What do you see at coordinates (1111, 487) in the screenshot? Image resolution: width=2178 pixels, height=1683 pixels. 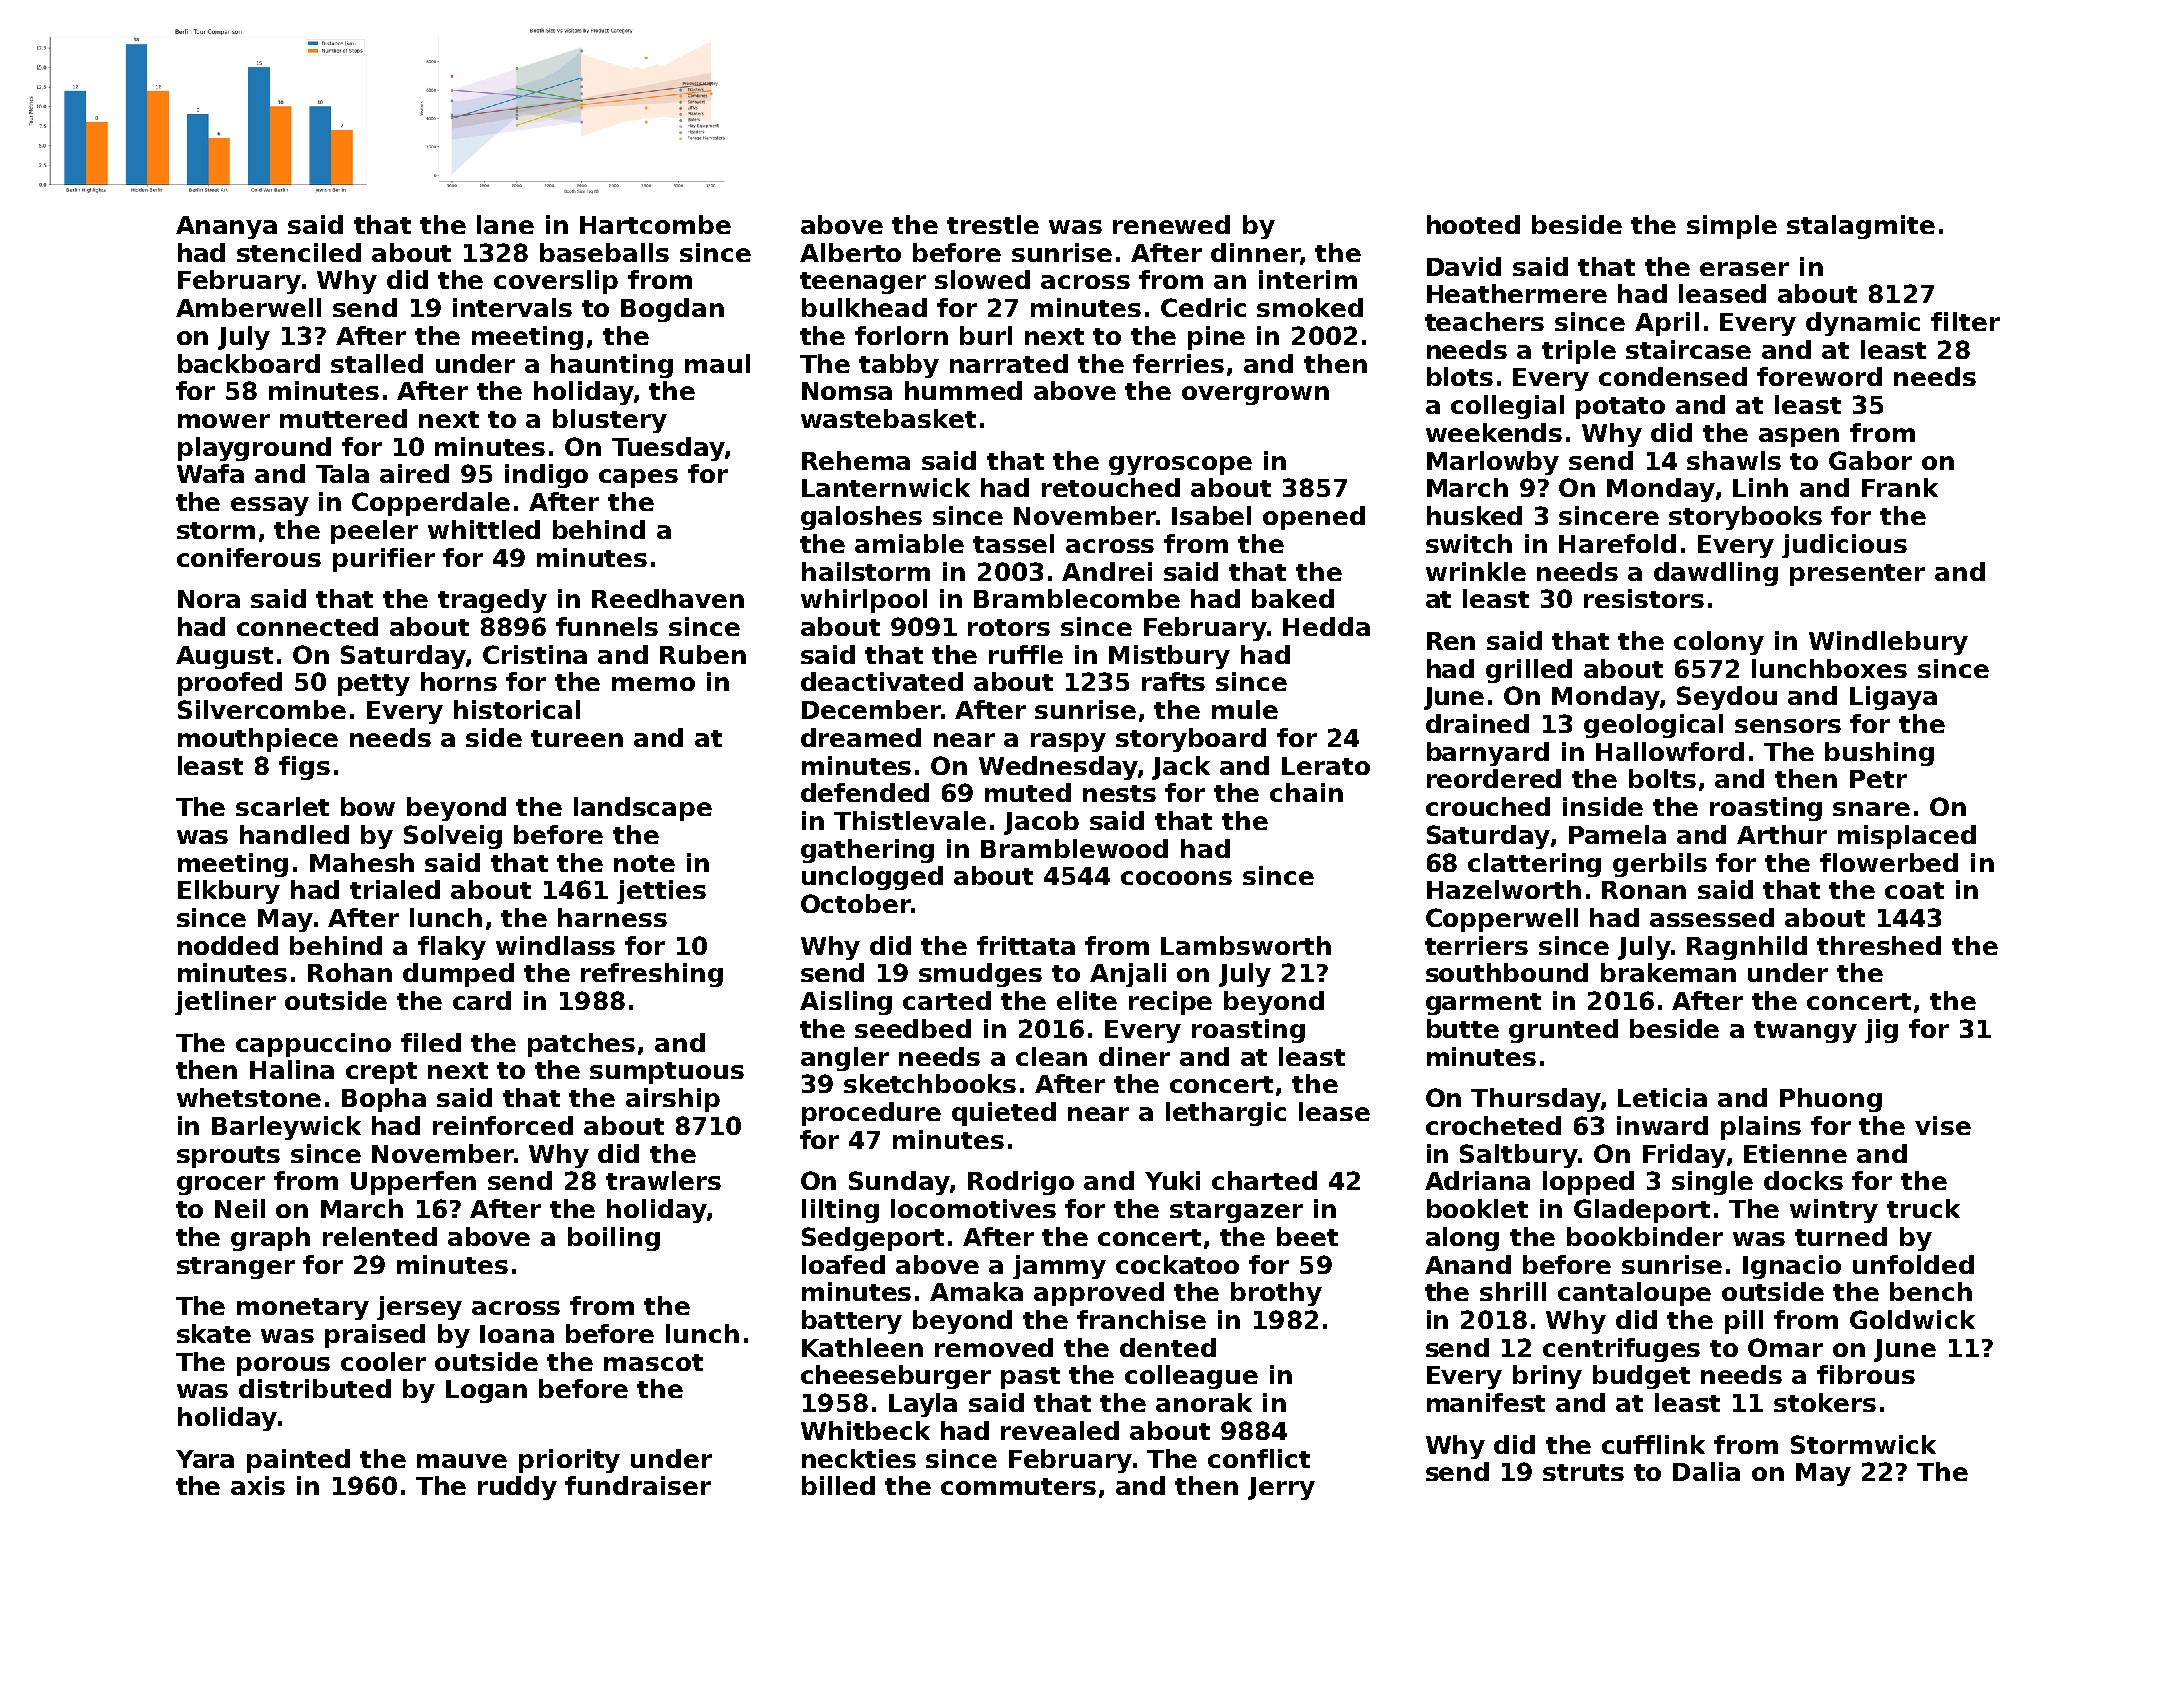 I see `retouched` at bounding box center [1111, 487].
